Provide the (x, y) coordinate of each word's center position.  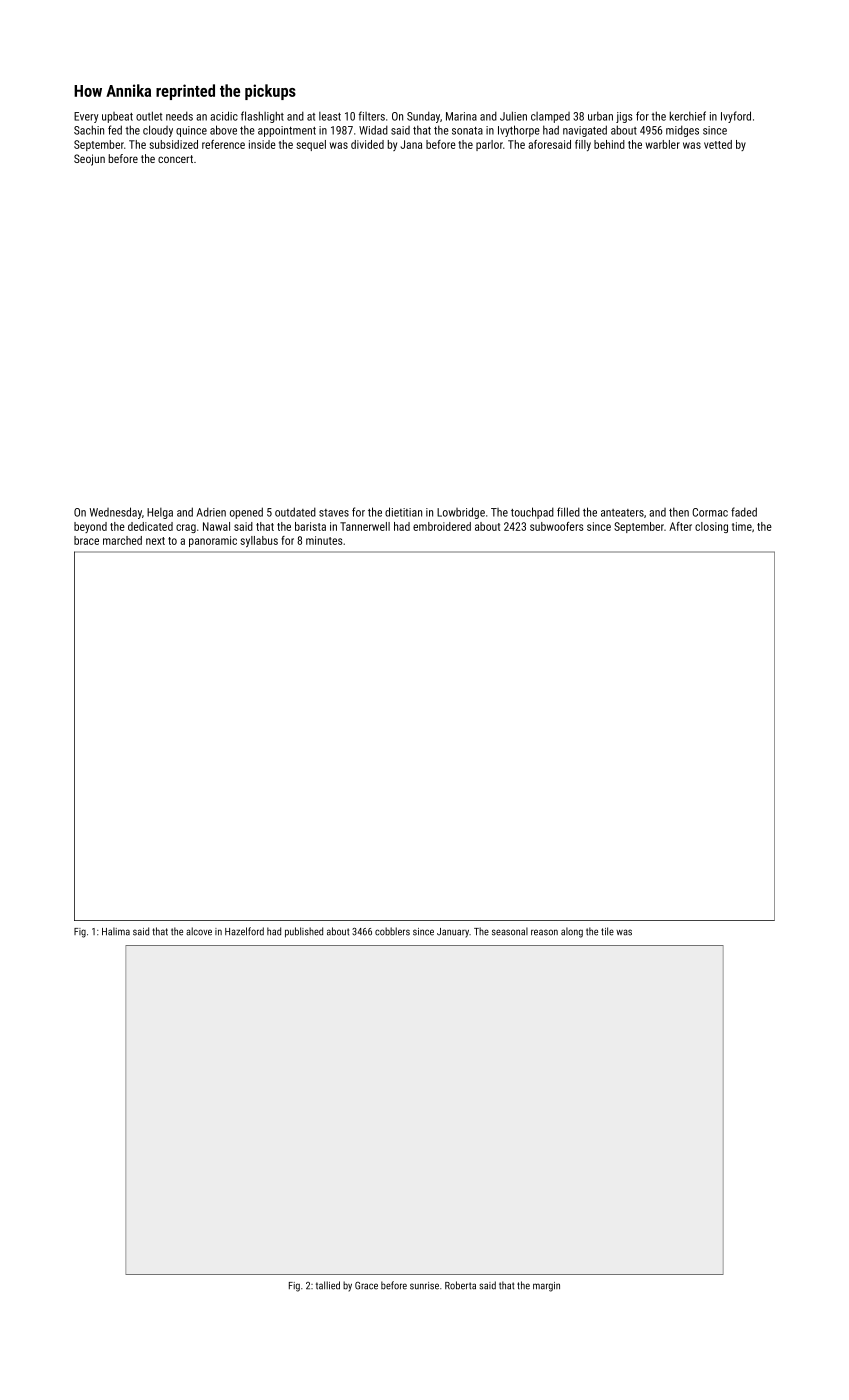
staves (334, 513)
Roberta (460, 1285)
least (330, 116)
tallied (328, 1285)
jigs (624, 117)
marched (122, 540)
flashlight (262, 117)
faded (744, 512)
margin (546, 1287)
